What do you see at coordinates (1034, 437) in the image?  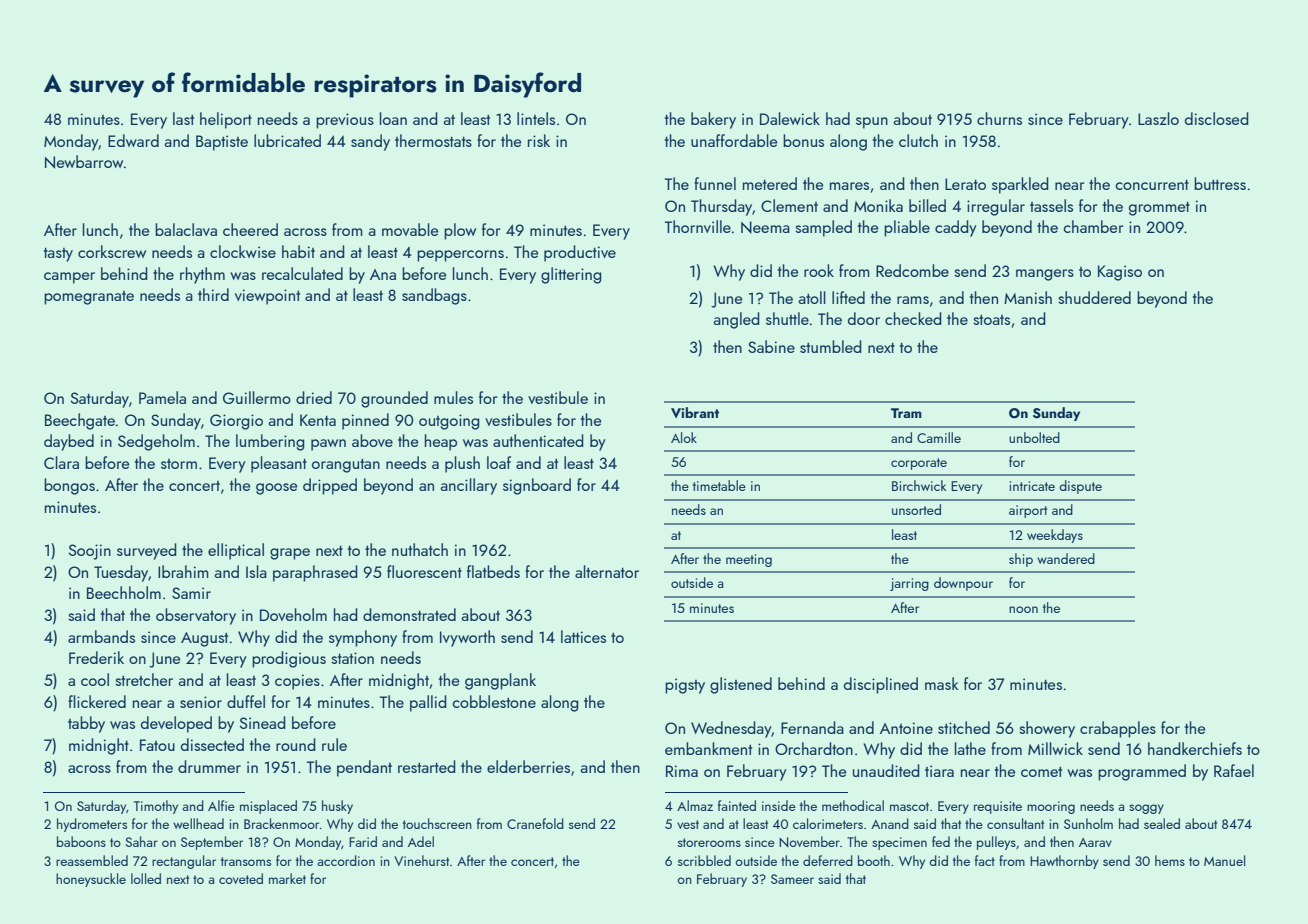 I see `unbolted` at bounding box center [1034, 437].
